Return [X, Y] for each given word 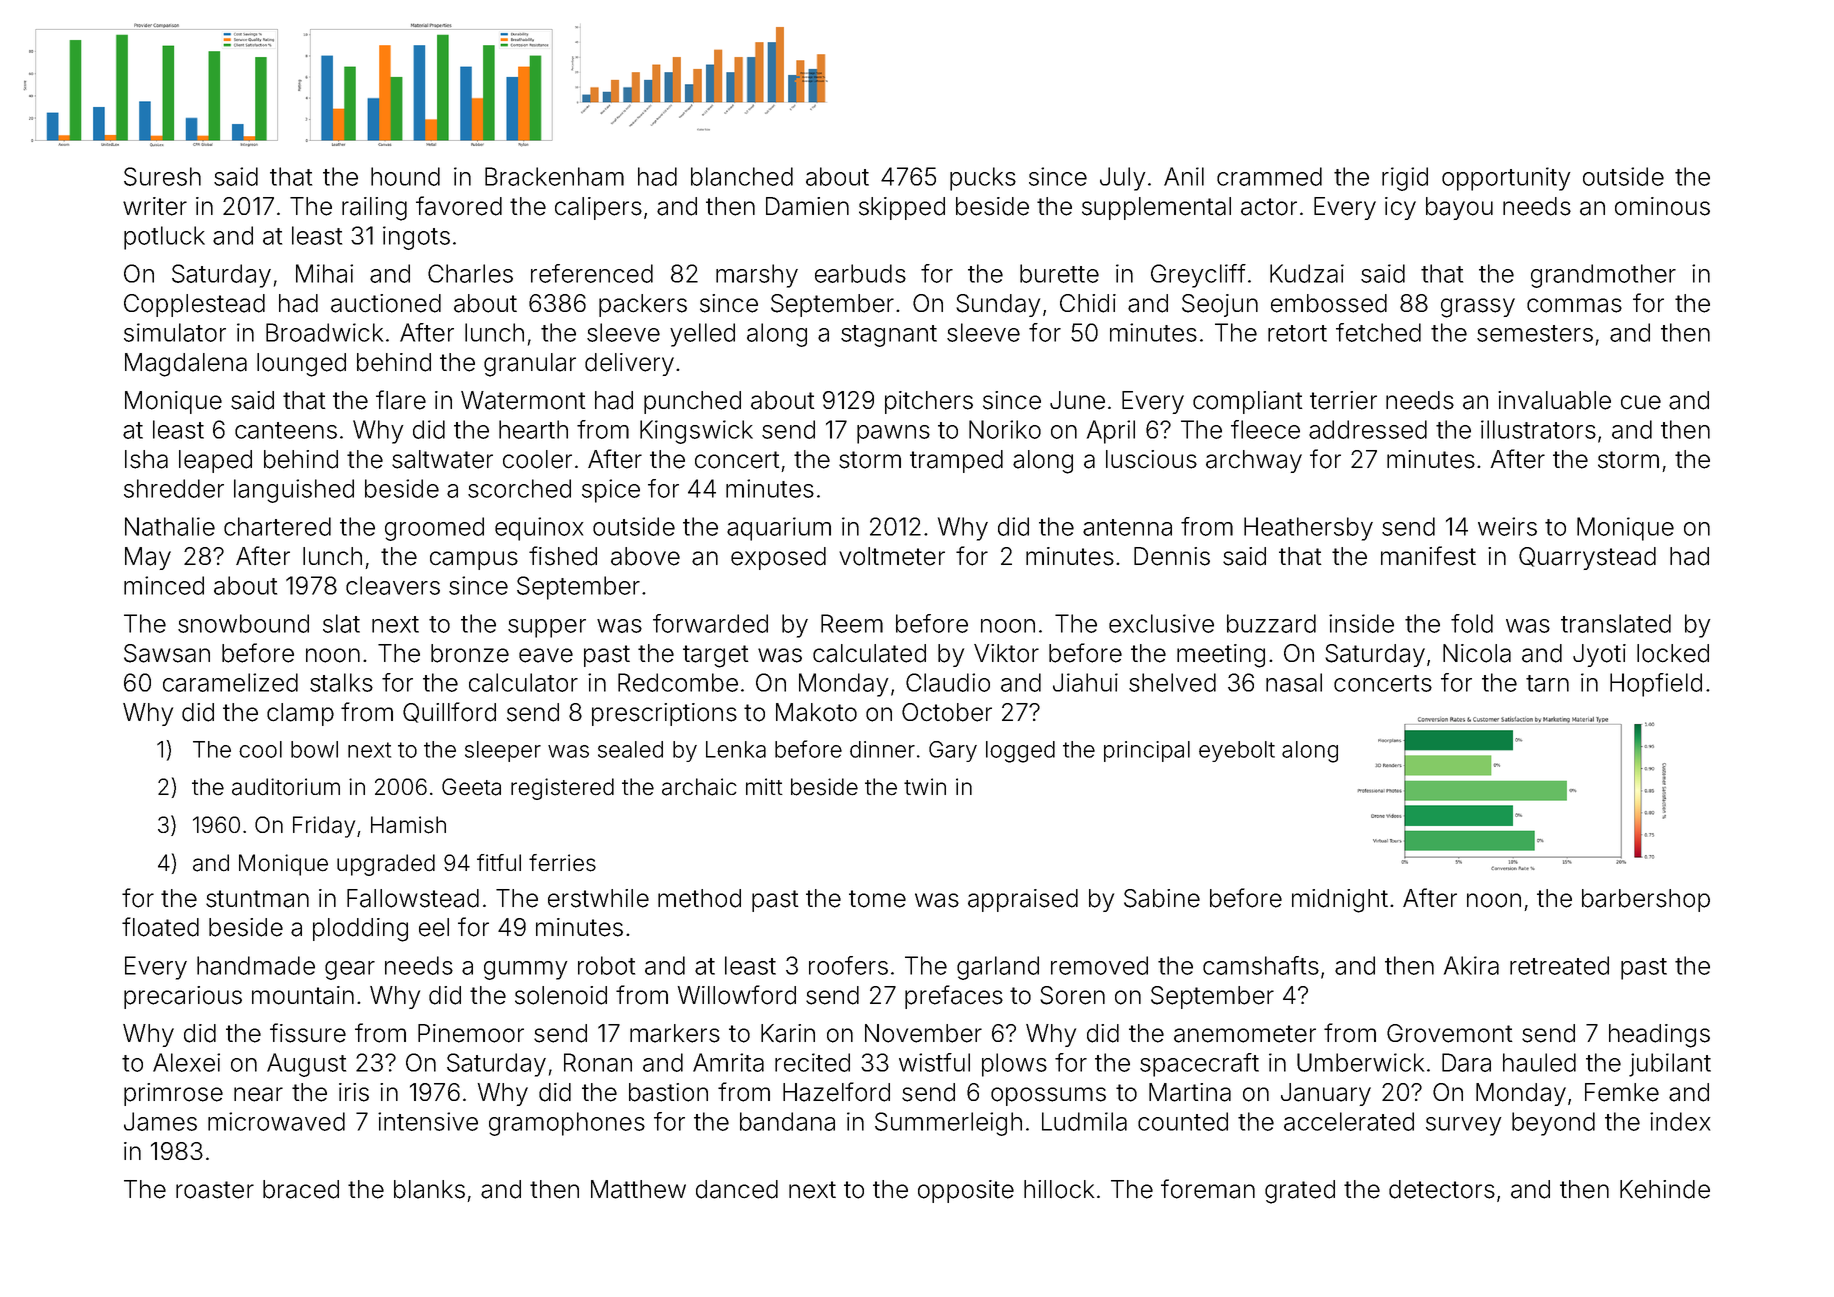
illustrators [1538, 429]
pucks [983, 179]
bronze [470, 653]
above [645, 556]
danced [737, 1189]
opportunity [1506, 179]
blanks [429, 1189]
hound [405, 176]
